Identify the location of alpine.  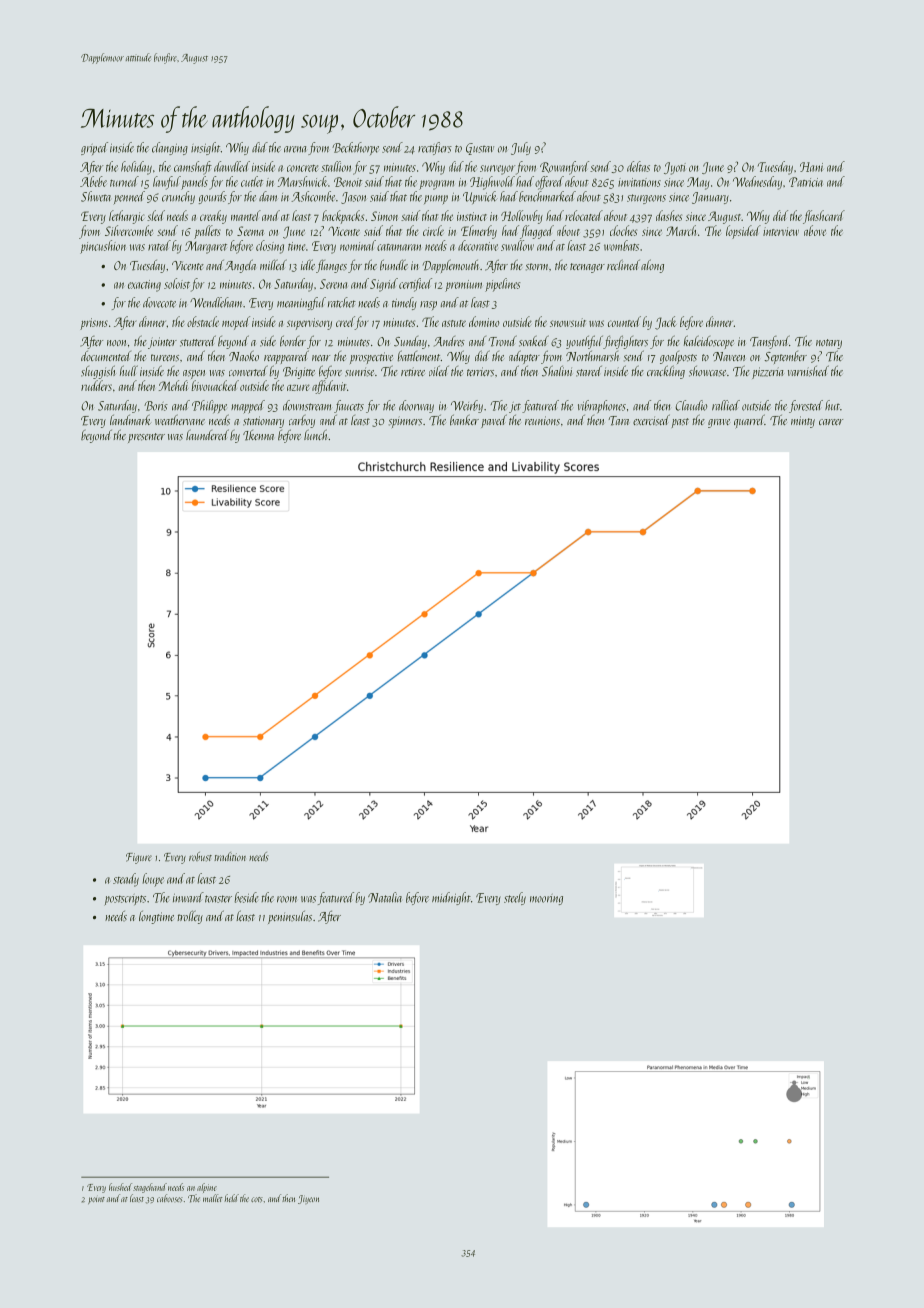
(207, 1188).
